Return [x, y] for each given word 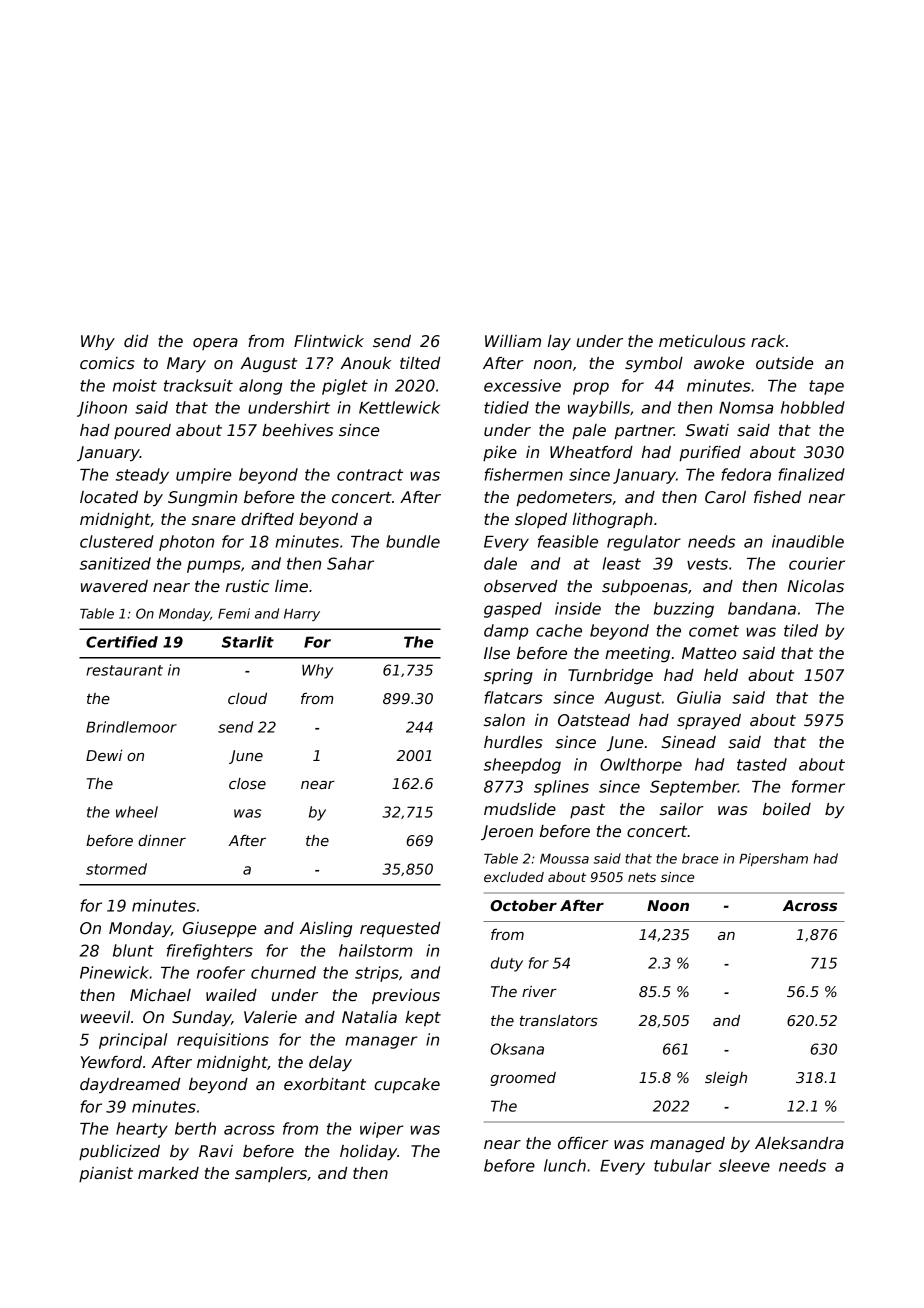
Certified [122, 642]
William [513, 341]
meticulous [702, 341]
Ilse [497, 653]
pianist [106, 1174]
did [136, 341]
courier [817, 563]
